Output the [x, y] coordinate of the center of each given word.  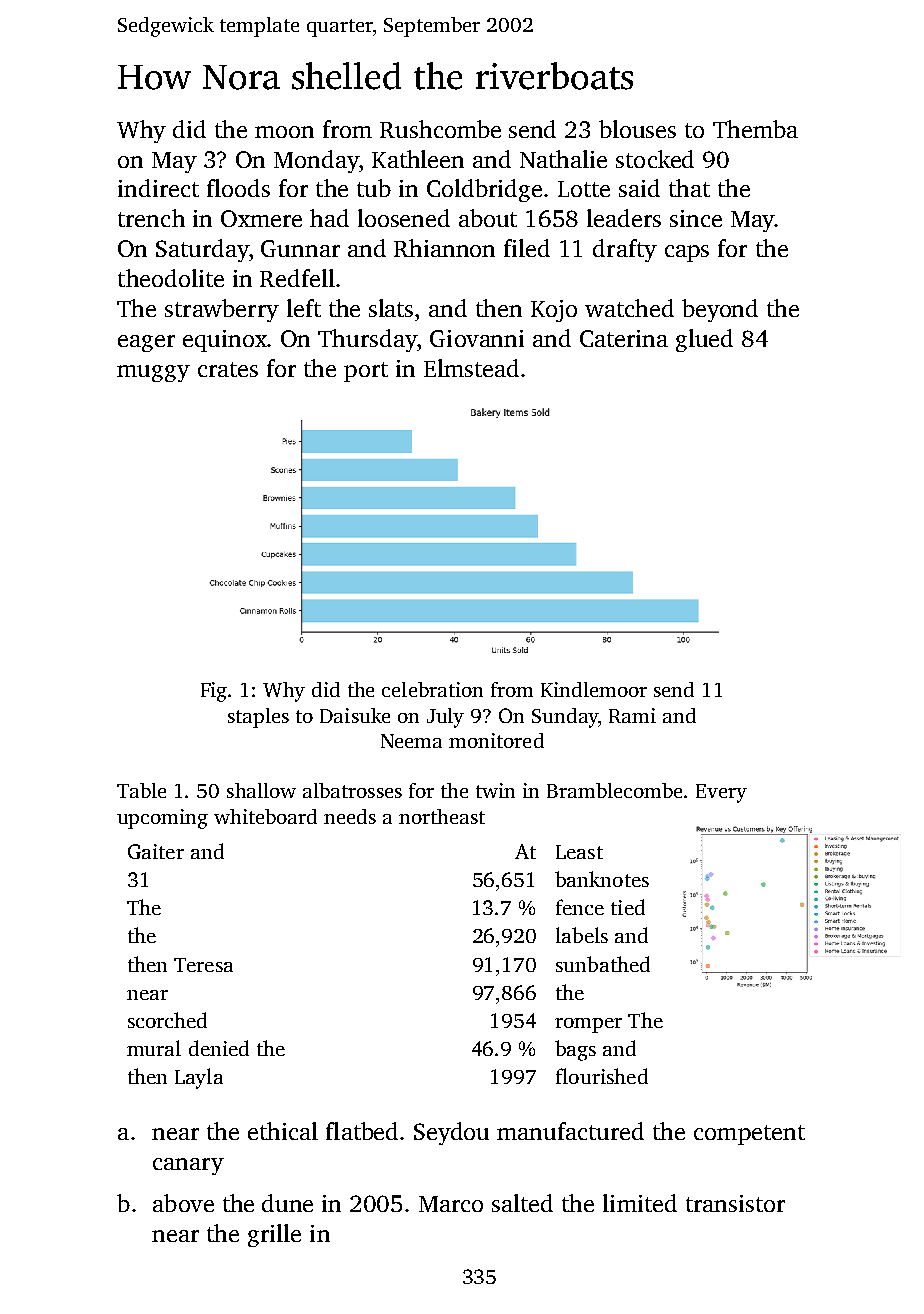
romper [588, 1025]
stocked [655, 159]
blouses [637, 129]
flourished [602, 1076]
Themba [755, 129]
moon [284, 132]
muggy [153, 373]
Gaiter [156, 851]
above [183, 1203]
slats [391, 308]
